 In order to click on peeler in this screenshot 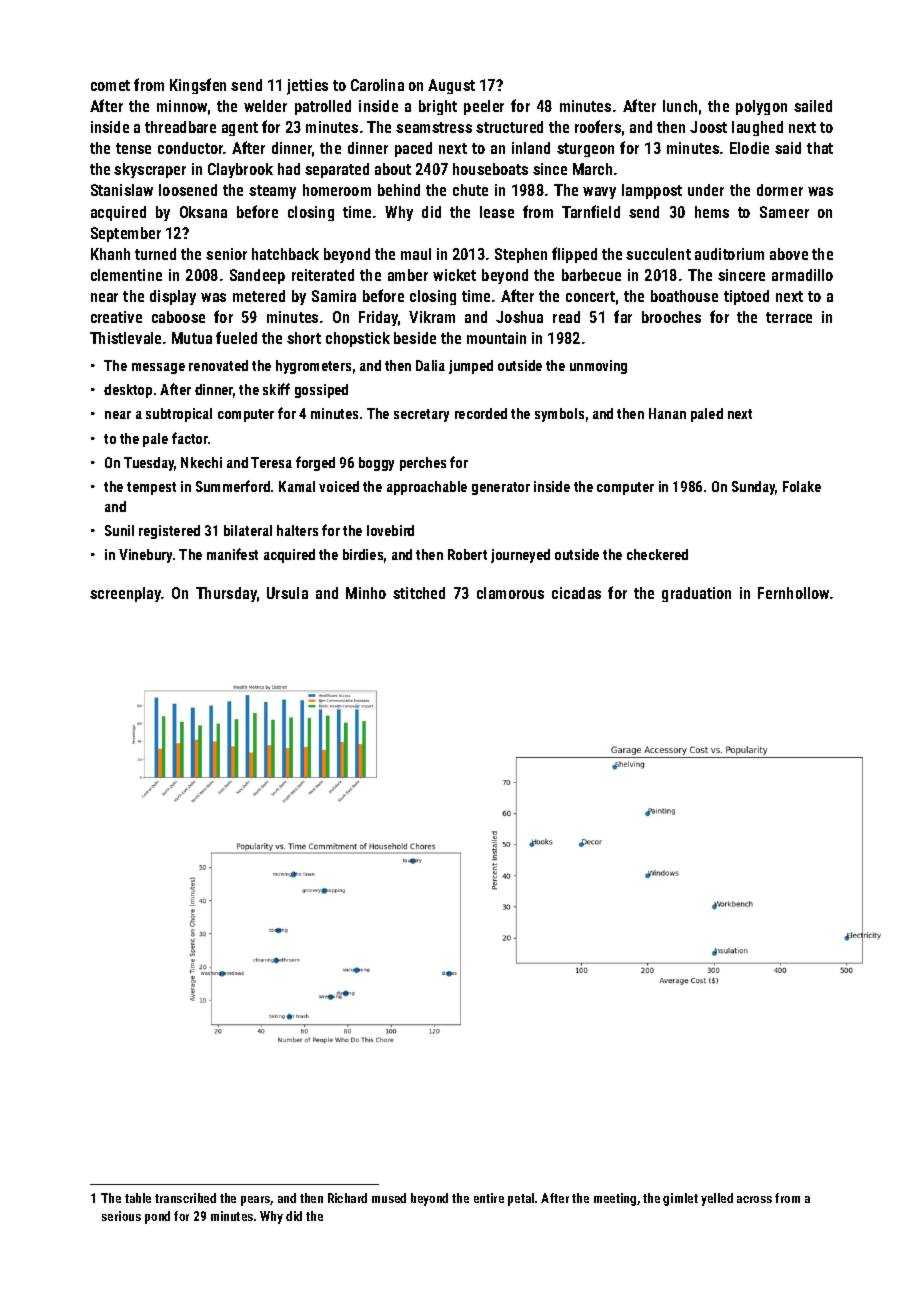, I will do `click(484, 107)`.
